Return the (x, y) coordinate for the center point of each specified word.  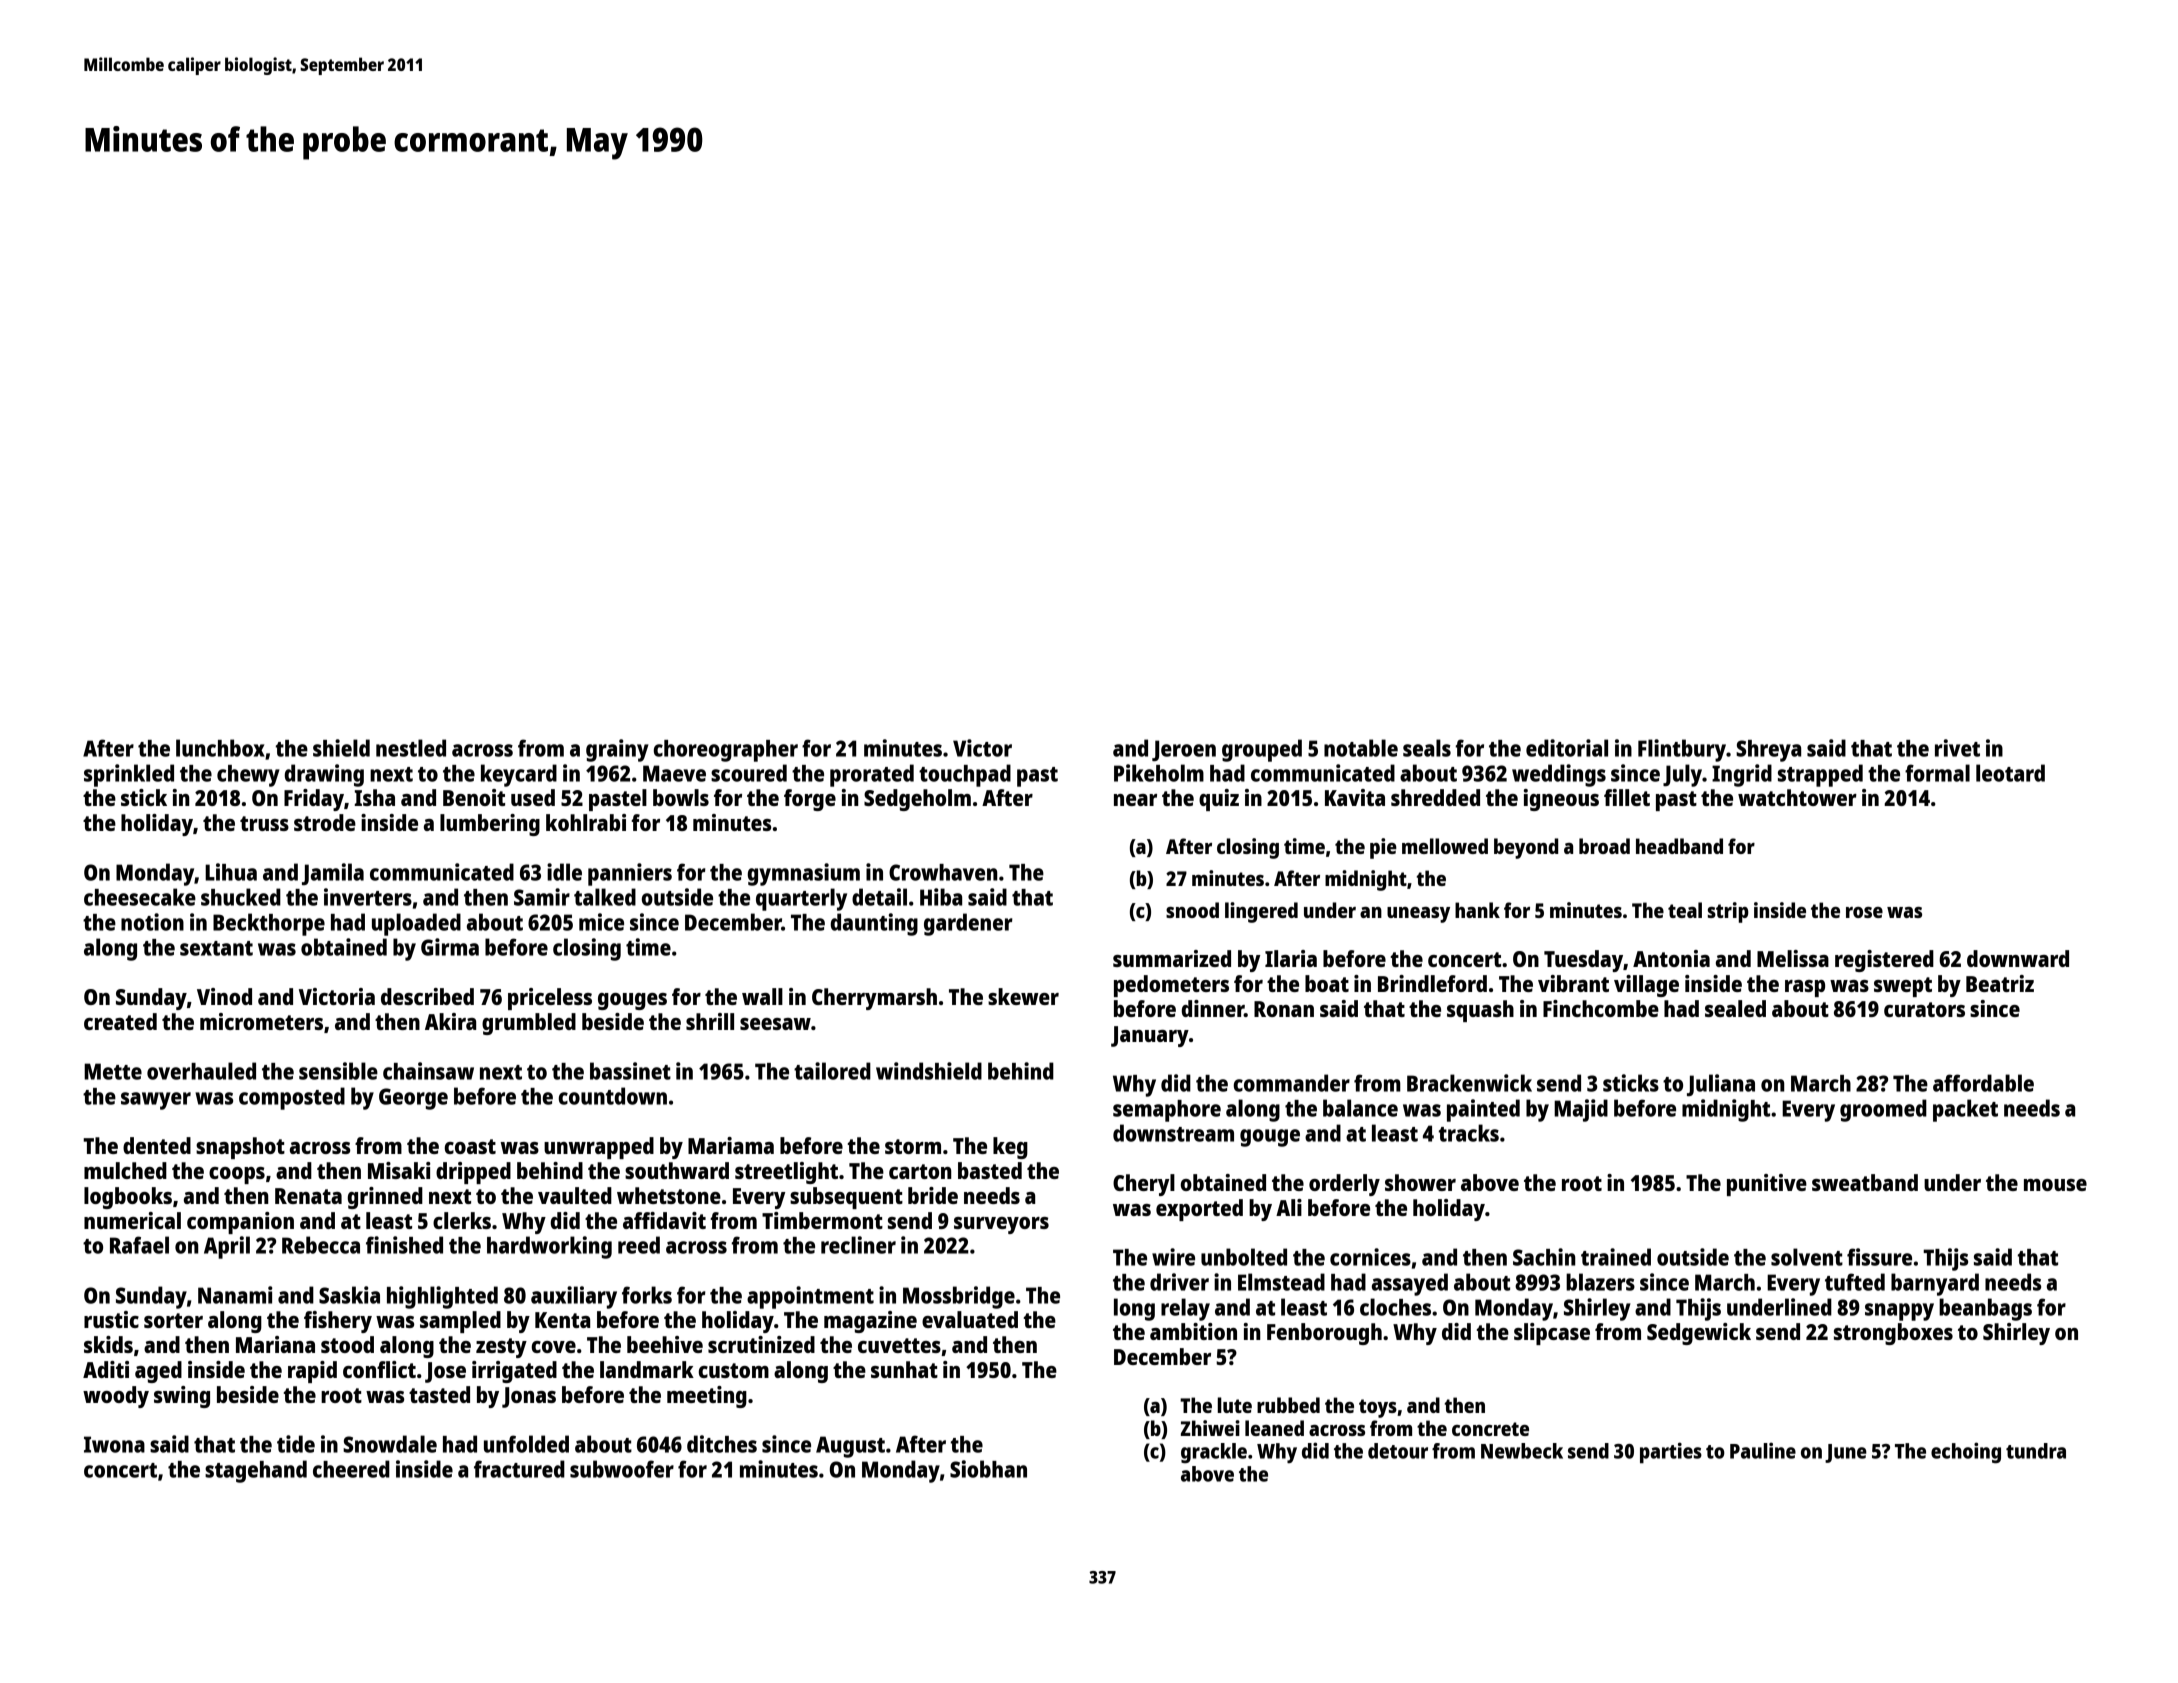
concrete (1490, 1429)
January (1150, 1036)
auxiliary (574, 1297)
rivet (1957, 748)
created (120, 1021)
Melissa (1793, 958)
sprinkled (129, 775)
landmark (647, 1369)
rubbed (1288, 1405)
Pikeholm (1159, 773)
